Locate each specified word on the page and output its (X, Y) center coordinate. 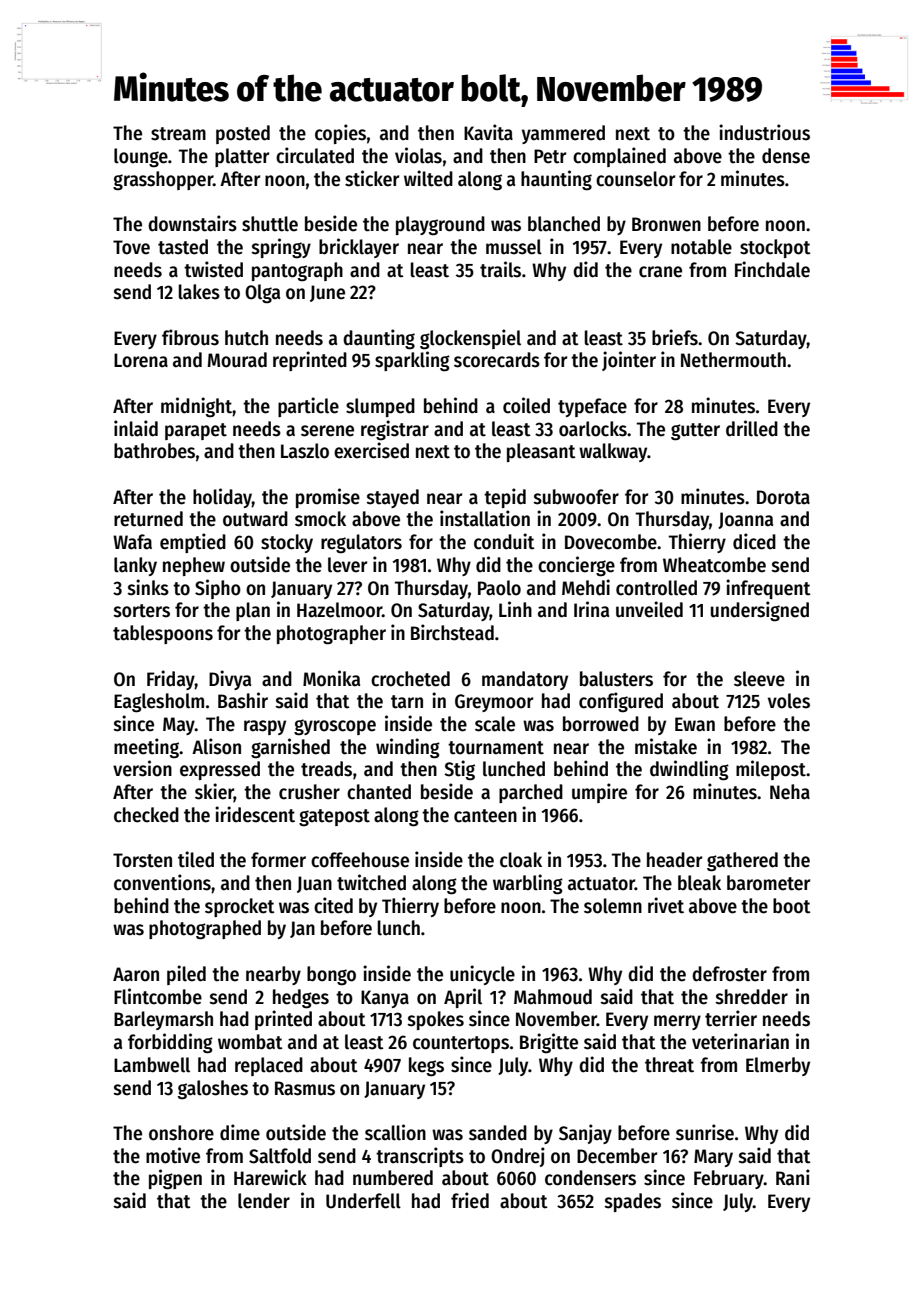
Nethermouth (733, 360)
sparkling (412, 361)
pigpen (175, 1179)
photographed (205, 930)
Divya (230, 680)
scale (495, 724)
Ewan (695, 724)
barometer (768, 883)
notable (701, 247)
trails (500, 269)
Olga (262, 294)
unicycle (482, 975)
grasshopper (163, 181)
